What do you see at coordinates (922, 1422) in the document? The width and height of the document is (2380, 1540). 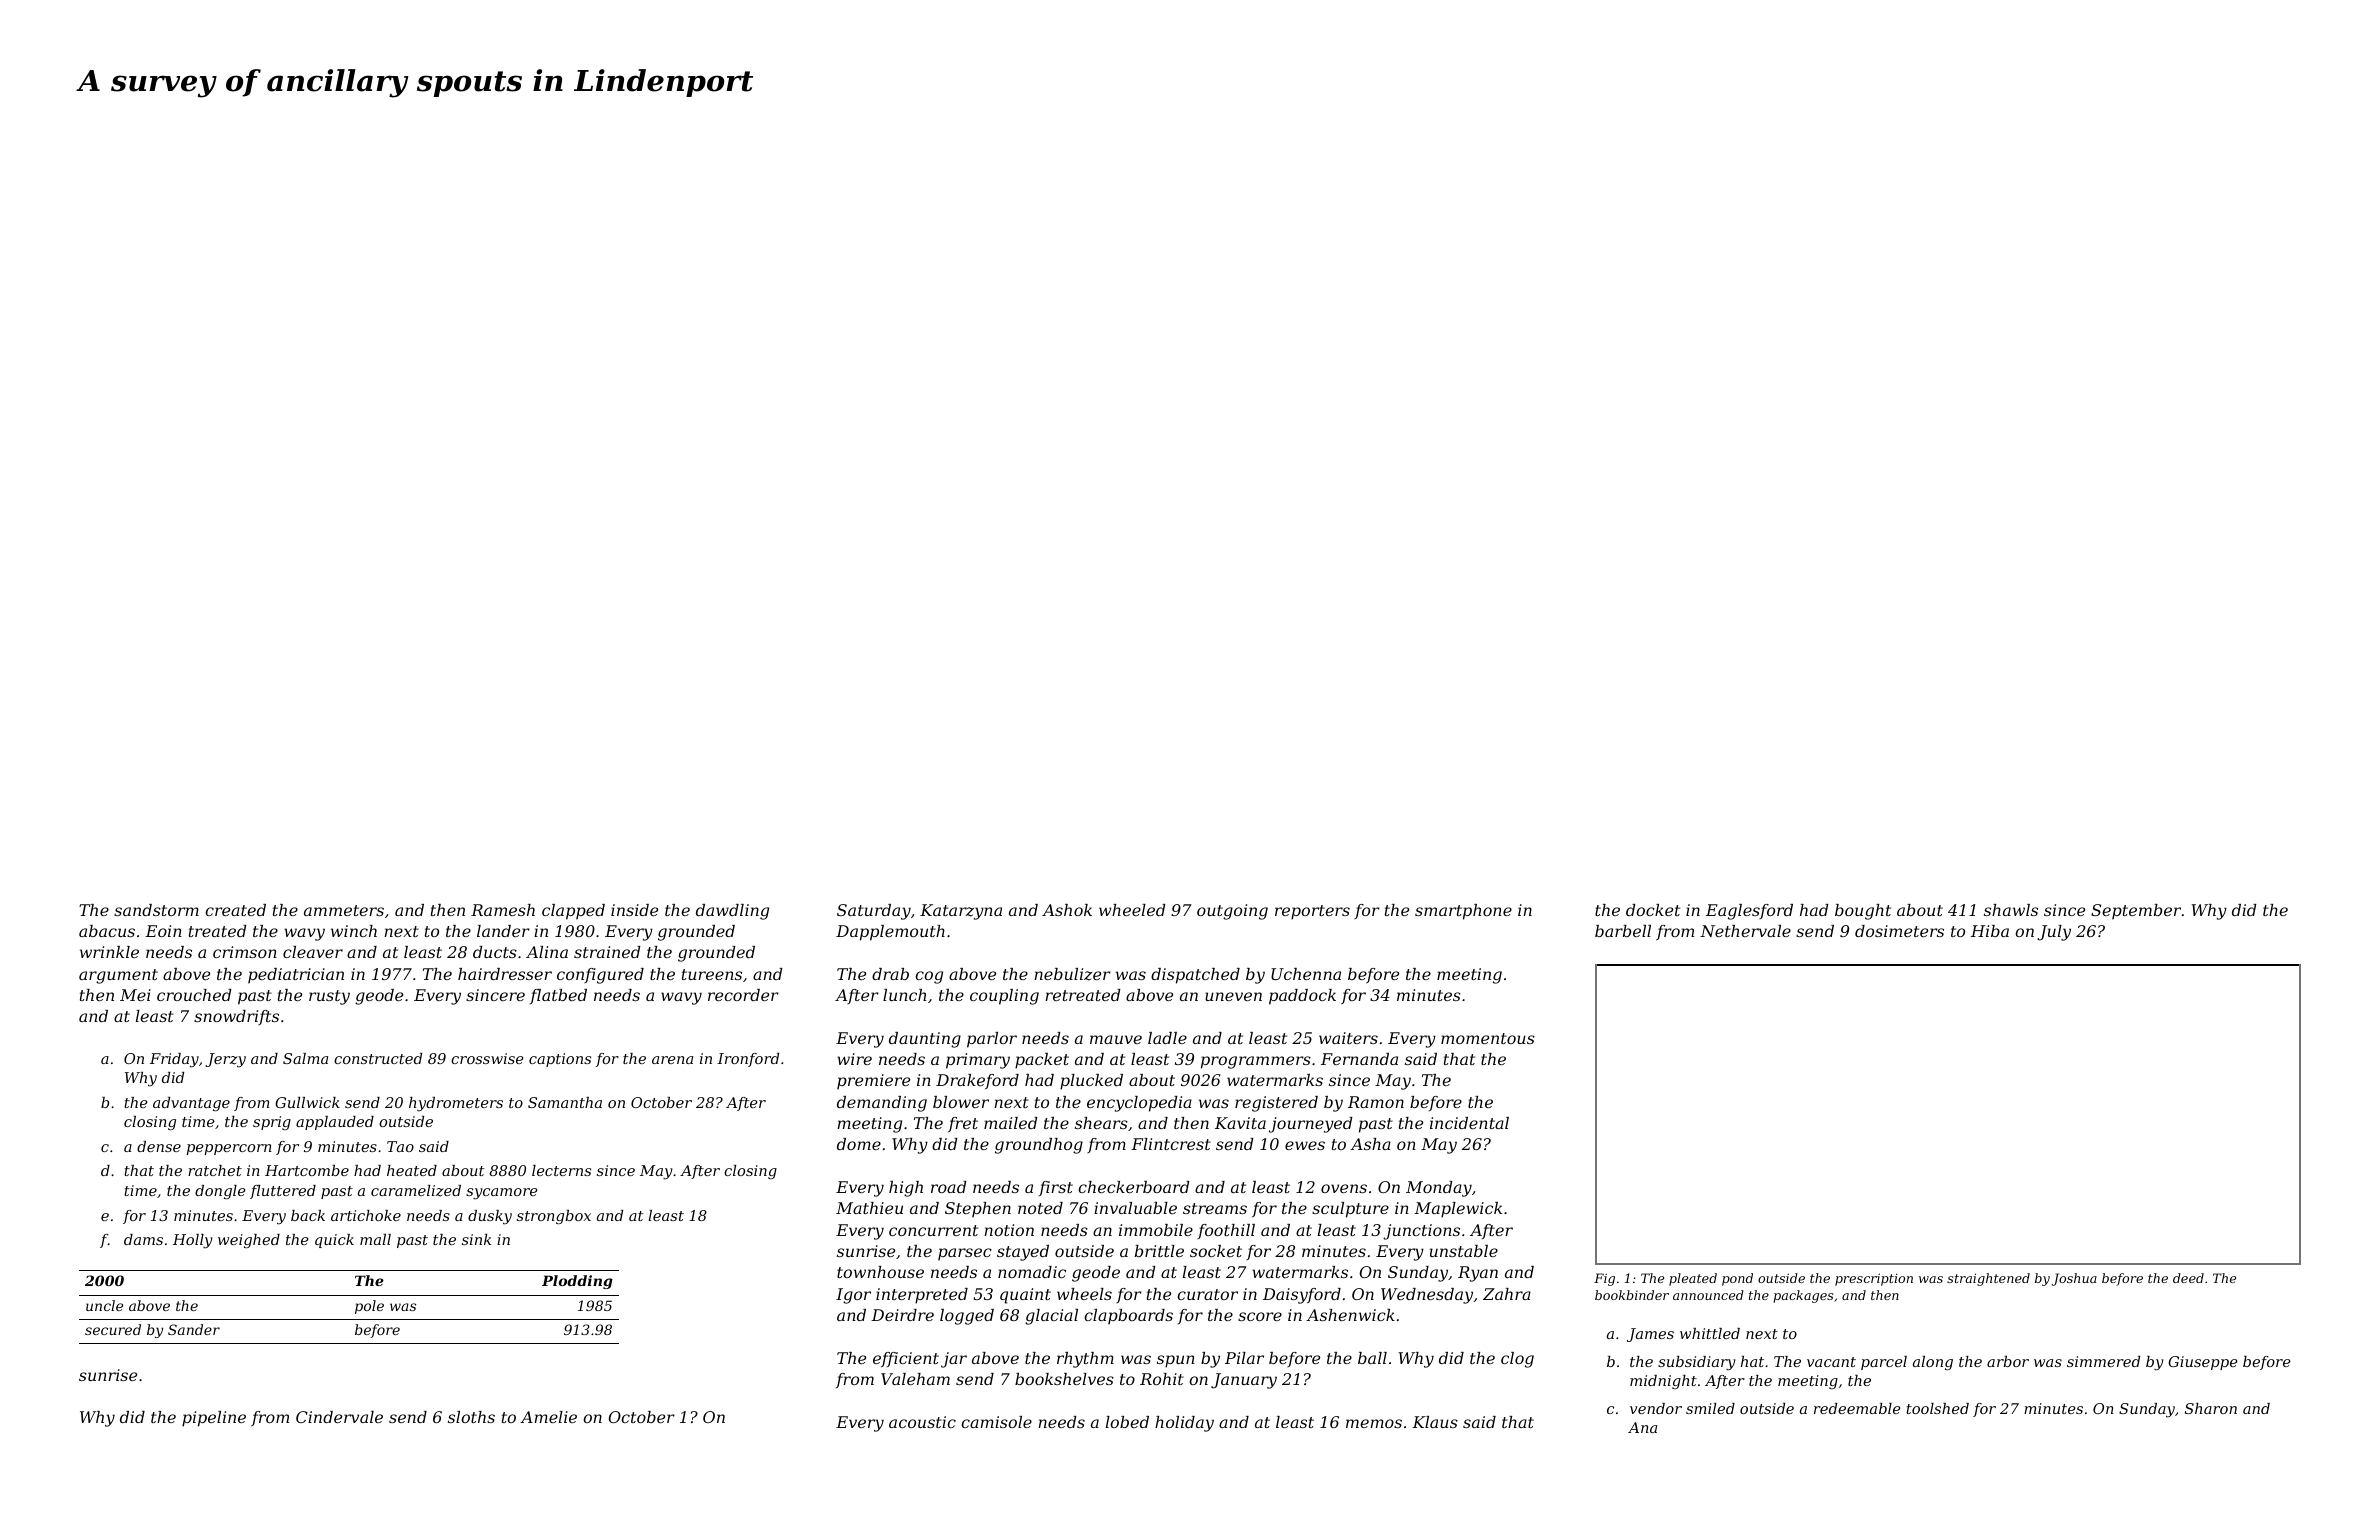 I see `acoustic` at bounding box center [922, 1422].
